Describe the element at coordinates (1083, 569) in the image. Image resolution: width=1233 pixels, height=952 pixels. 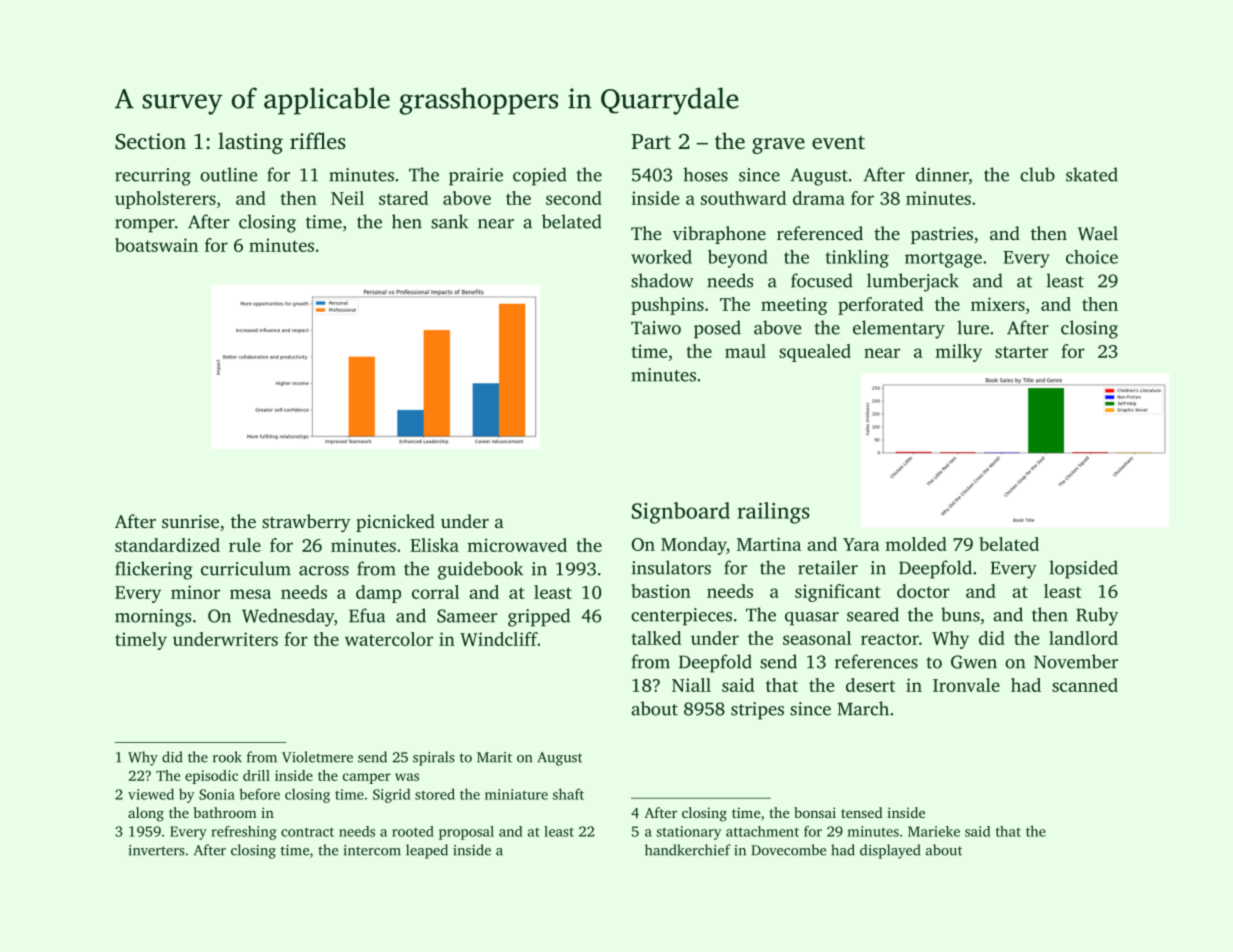
I see `lopsided` at that location.
